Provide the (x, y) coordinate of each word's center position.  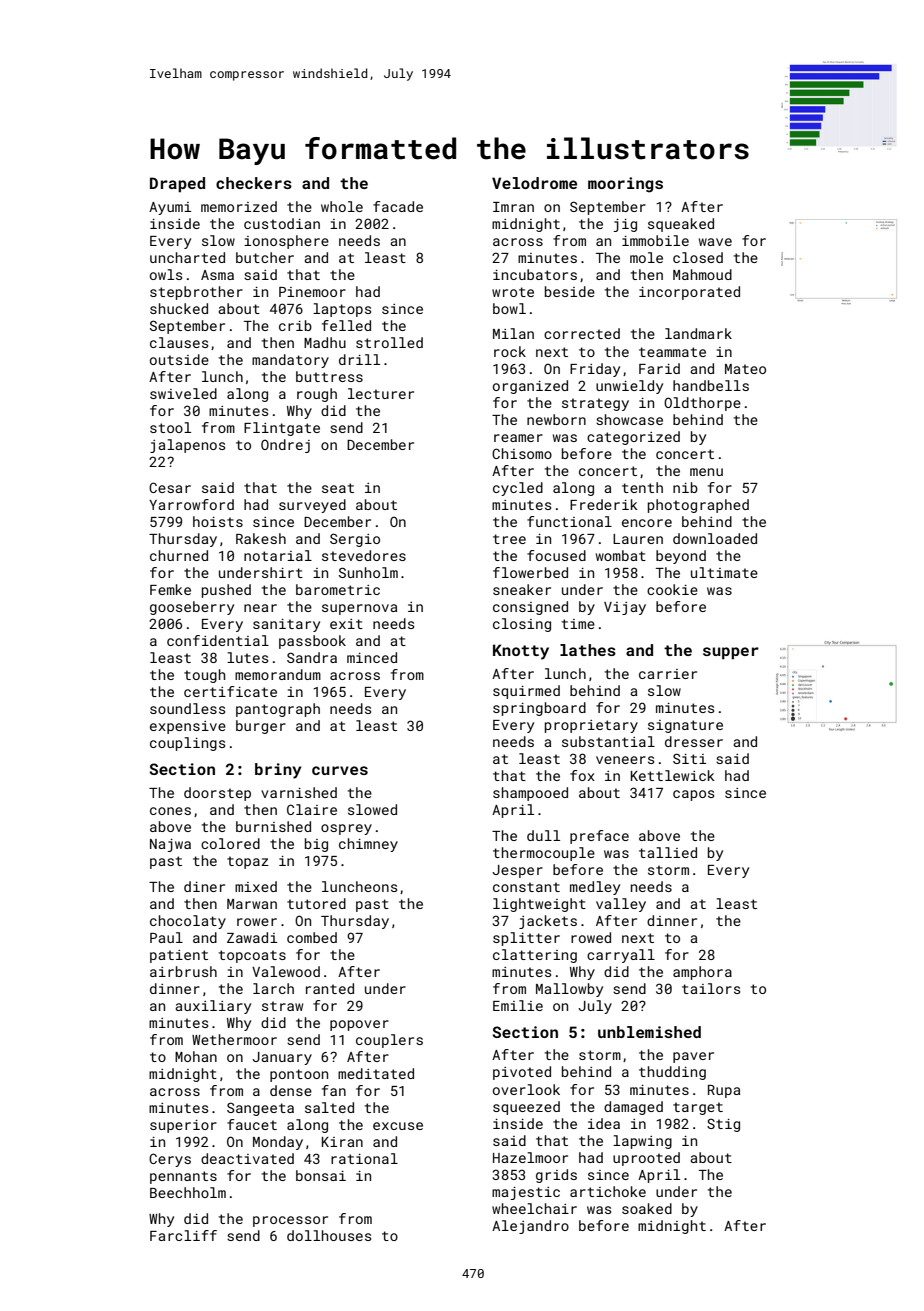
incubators (535, 274)
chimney (368, 845)
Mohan (196, 1056)
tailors (711, 988)
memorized (239, 206)
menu (706, 472)
